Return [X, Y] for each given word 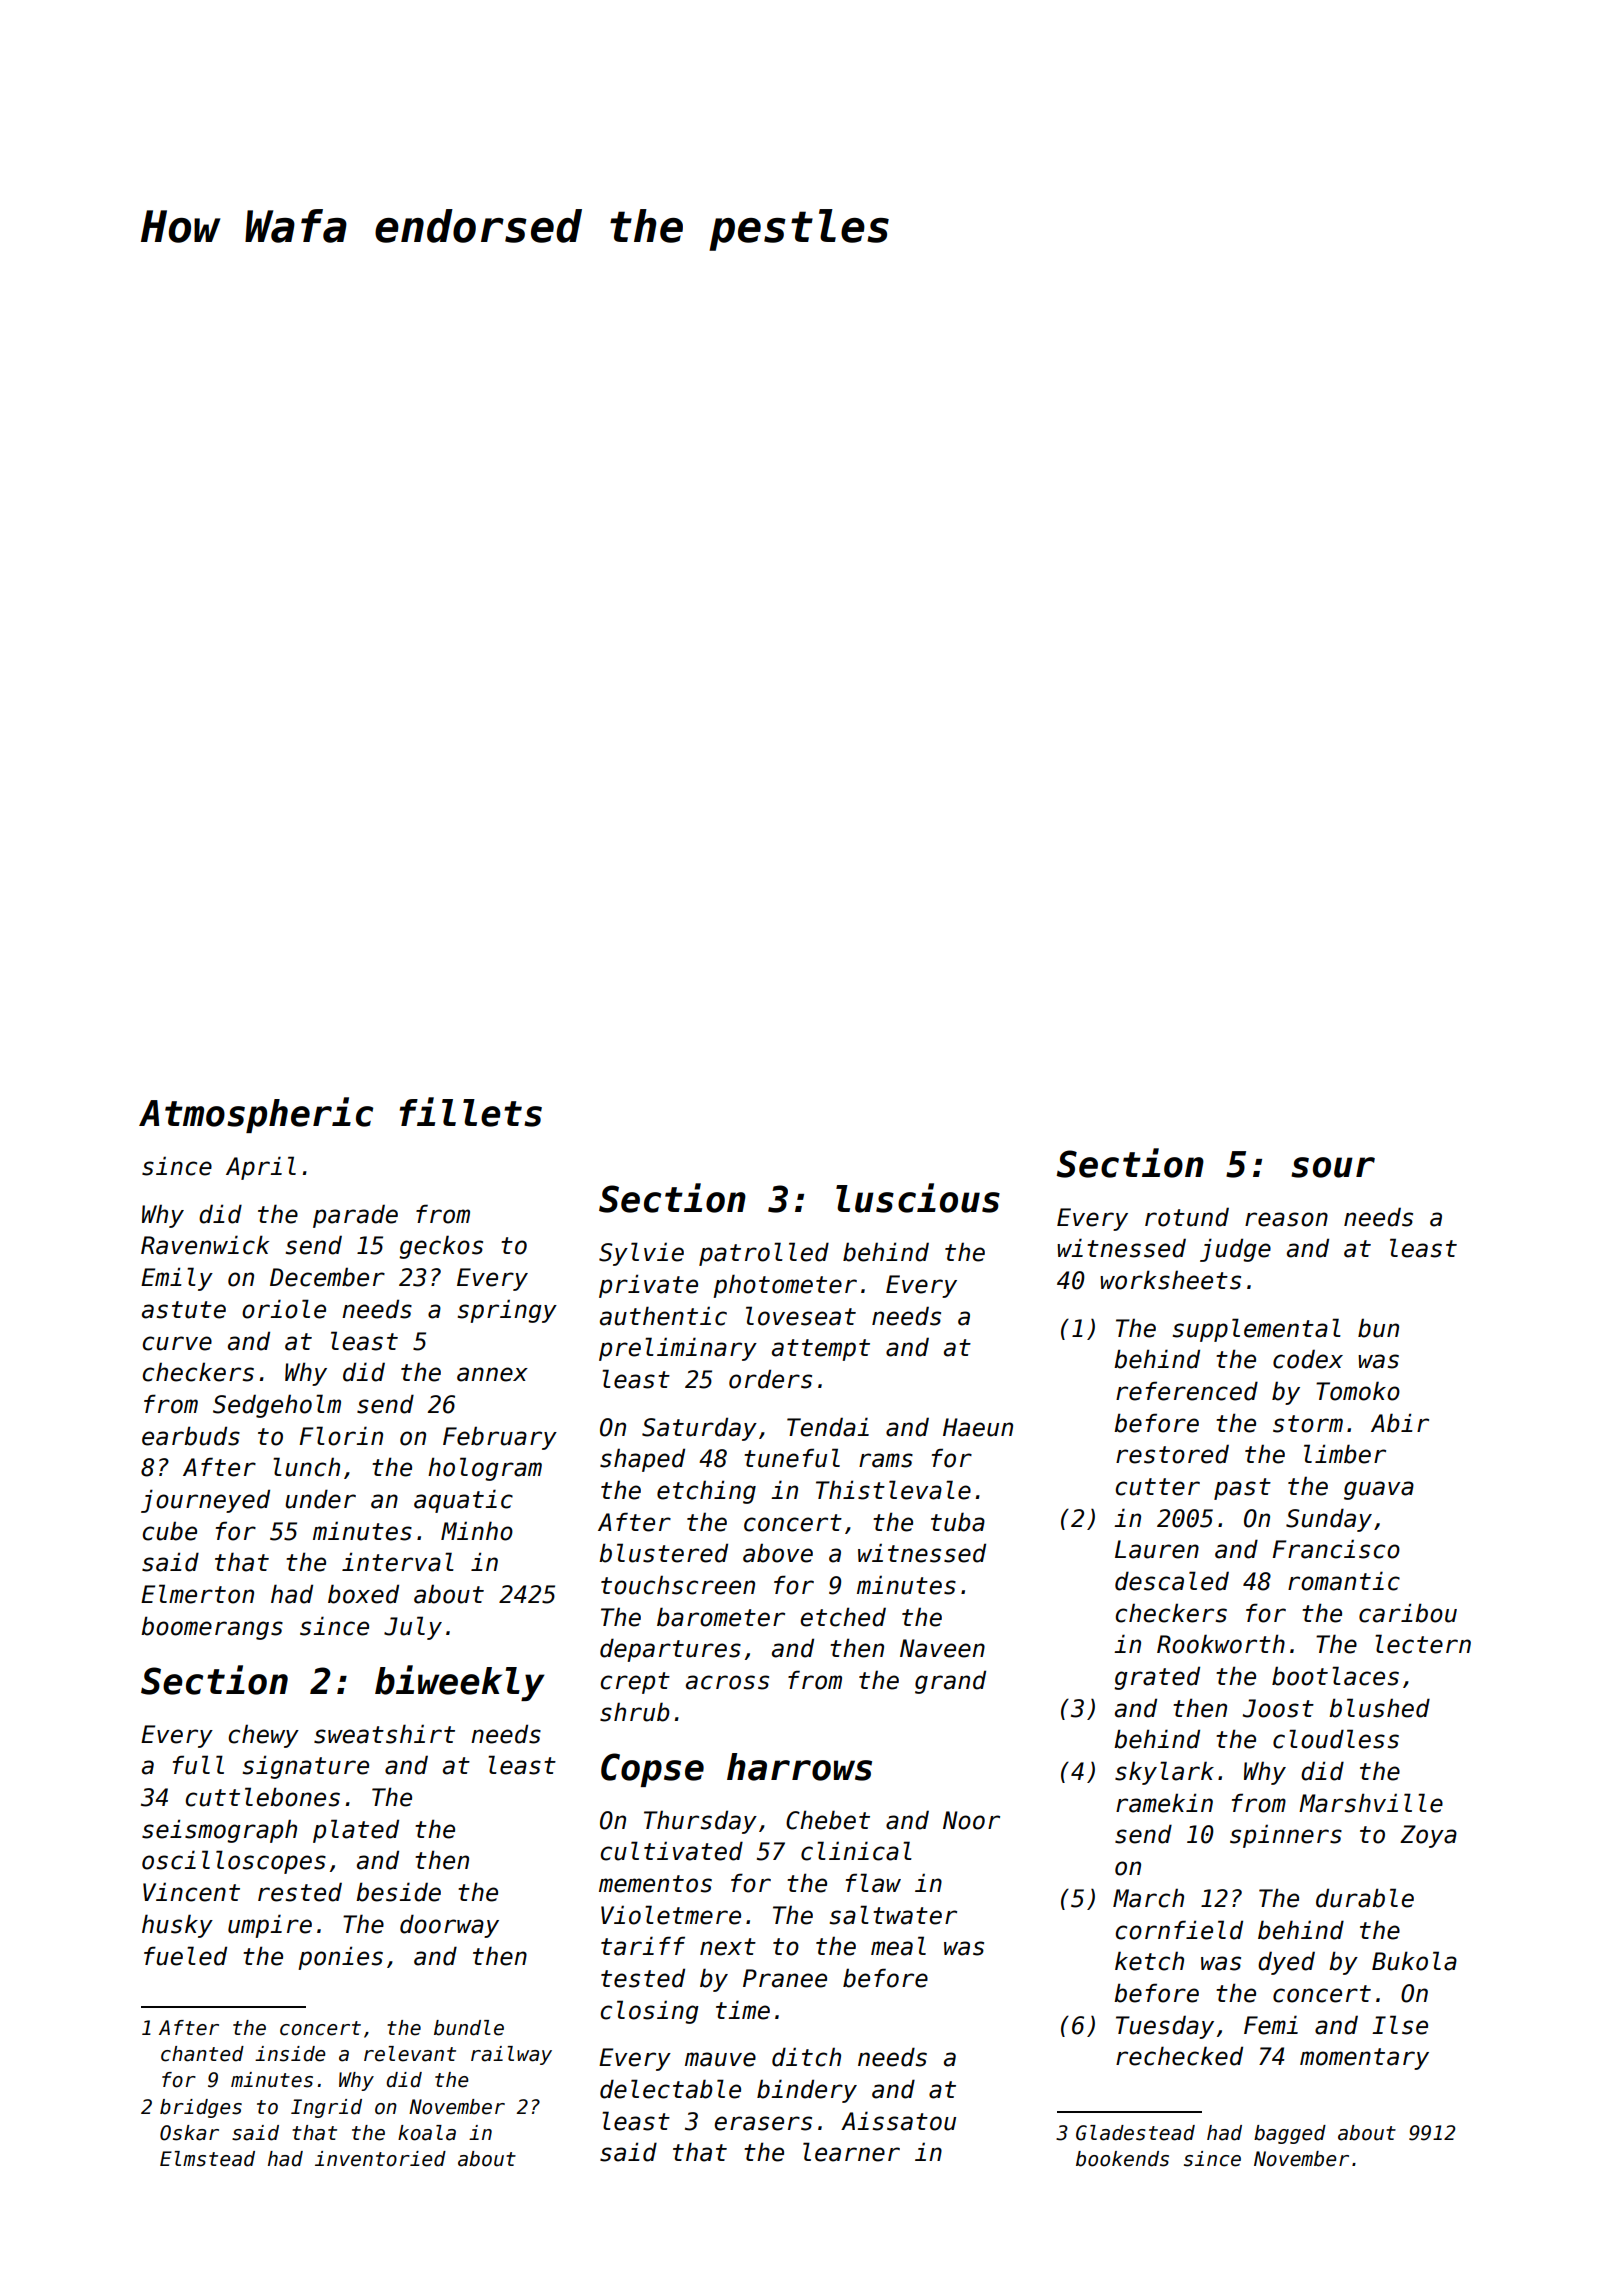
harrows [799, 1767]
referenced [1187, 1391]
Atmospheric [256, 1115]
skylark [1164, 1773]
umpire [270, 1926]
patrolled [764, 1254]
